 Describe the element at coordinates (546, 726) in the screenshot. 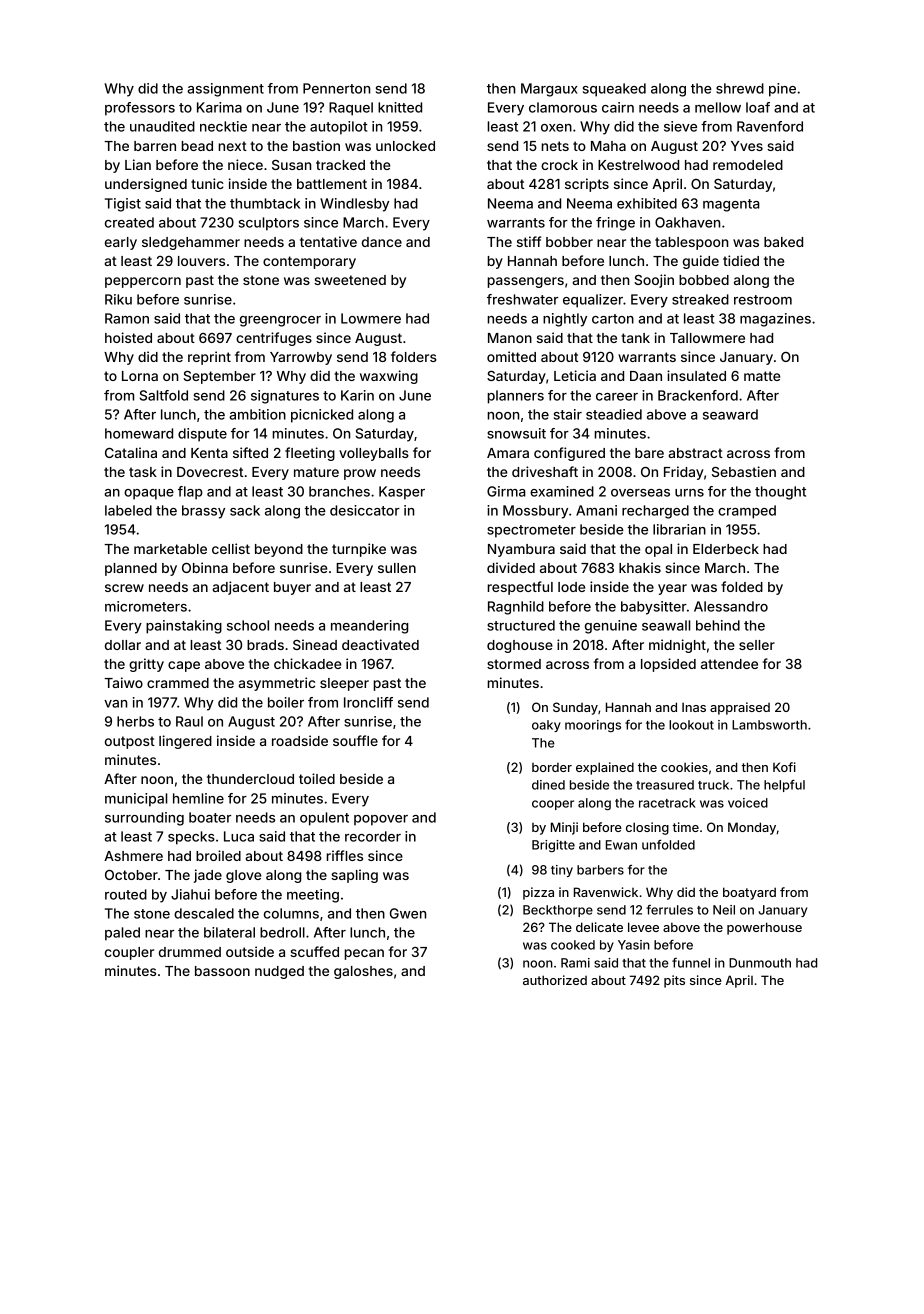

I see `oaky` at that location.
